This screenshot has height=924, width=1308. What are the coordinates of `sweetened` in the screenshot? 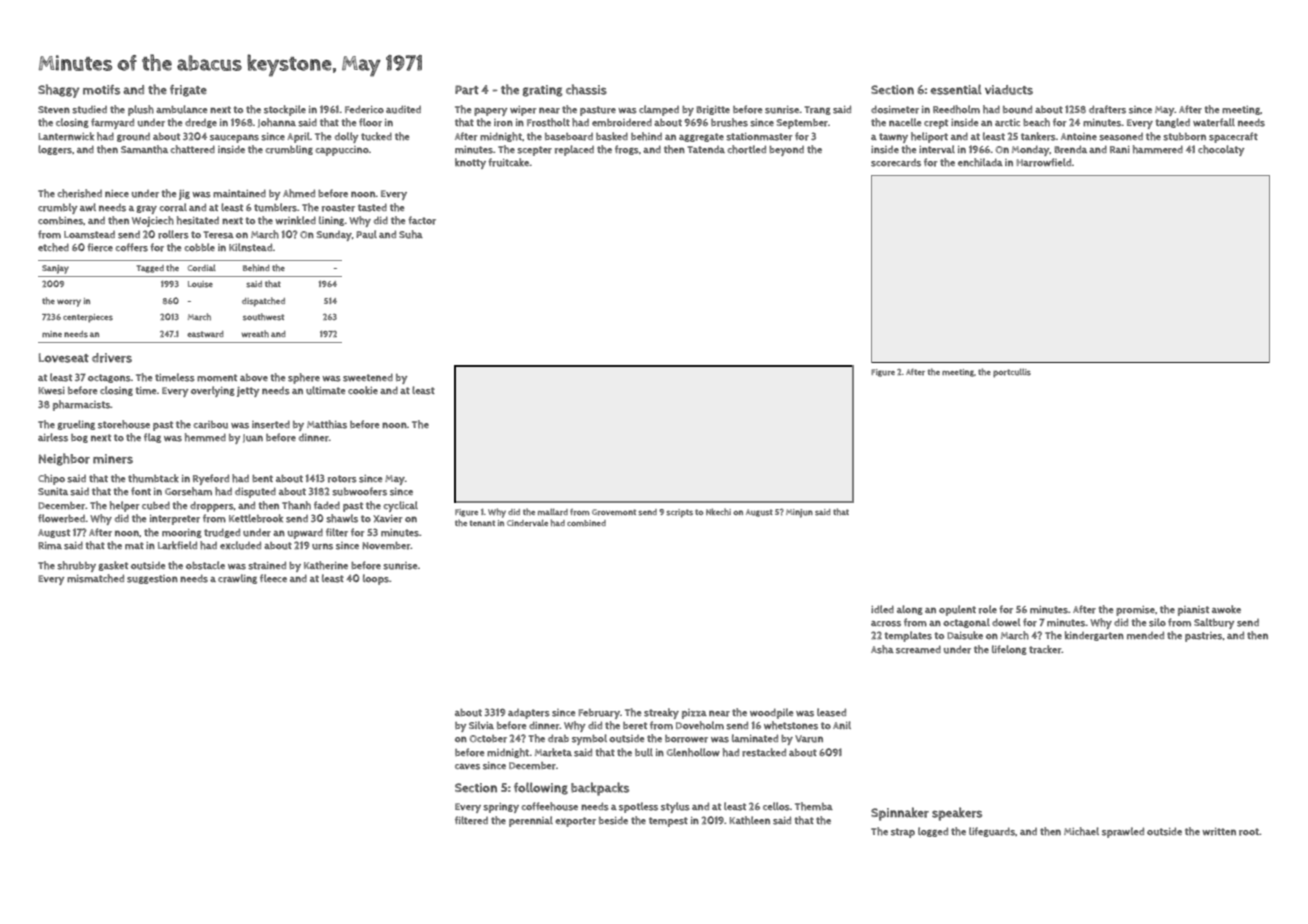 It's located at (368, 377).
